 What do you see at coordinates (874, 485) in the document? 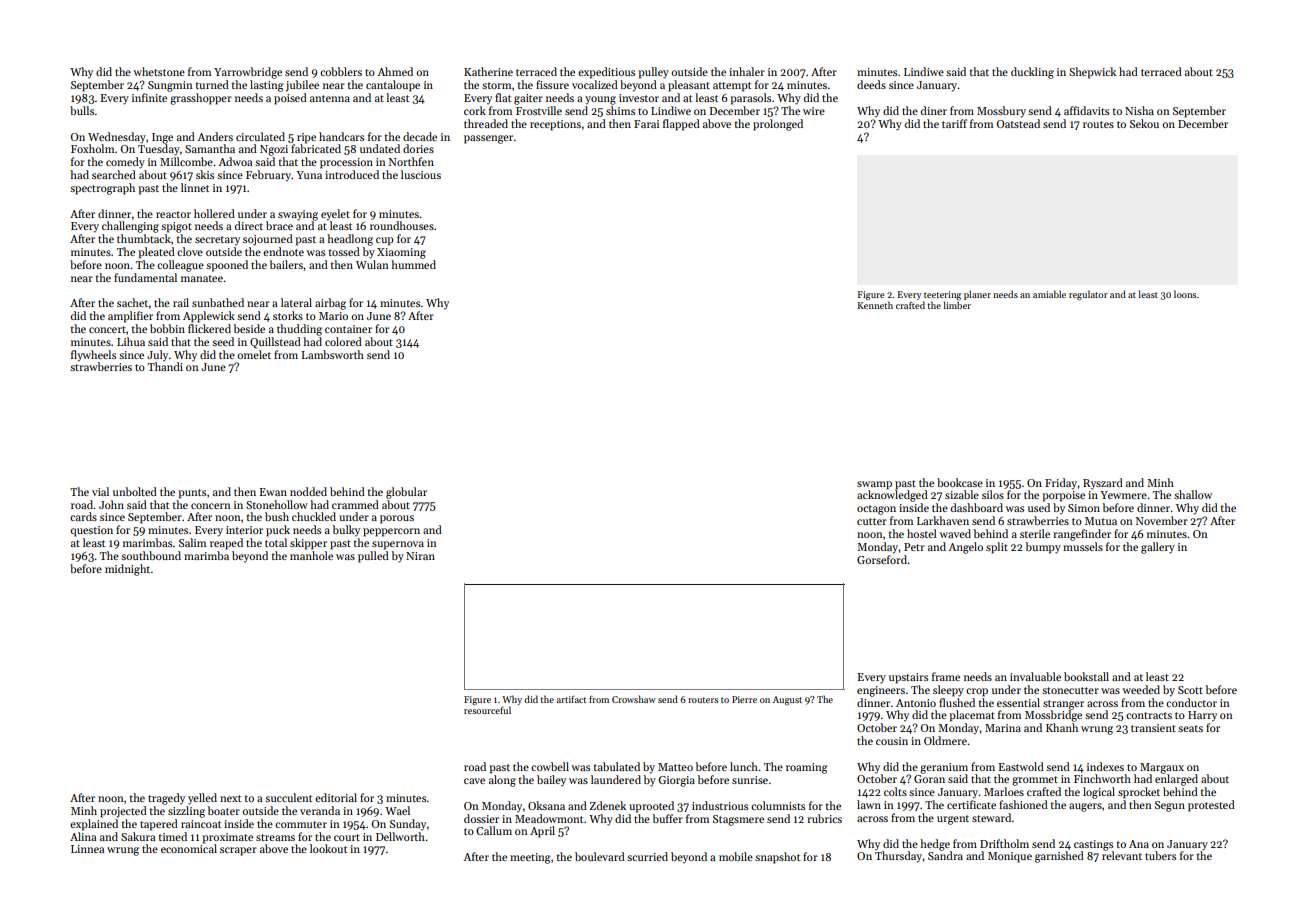
I see `swamp` at bounding box center [874, 485].
